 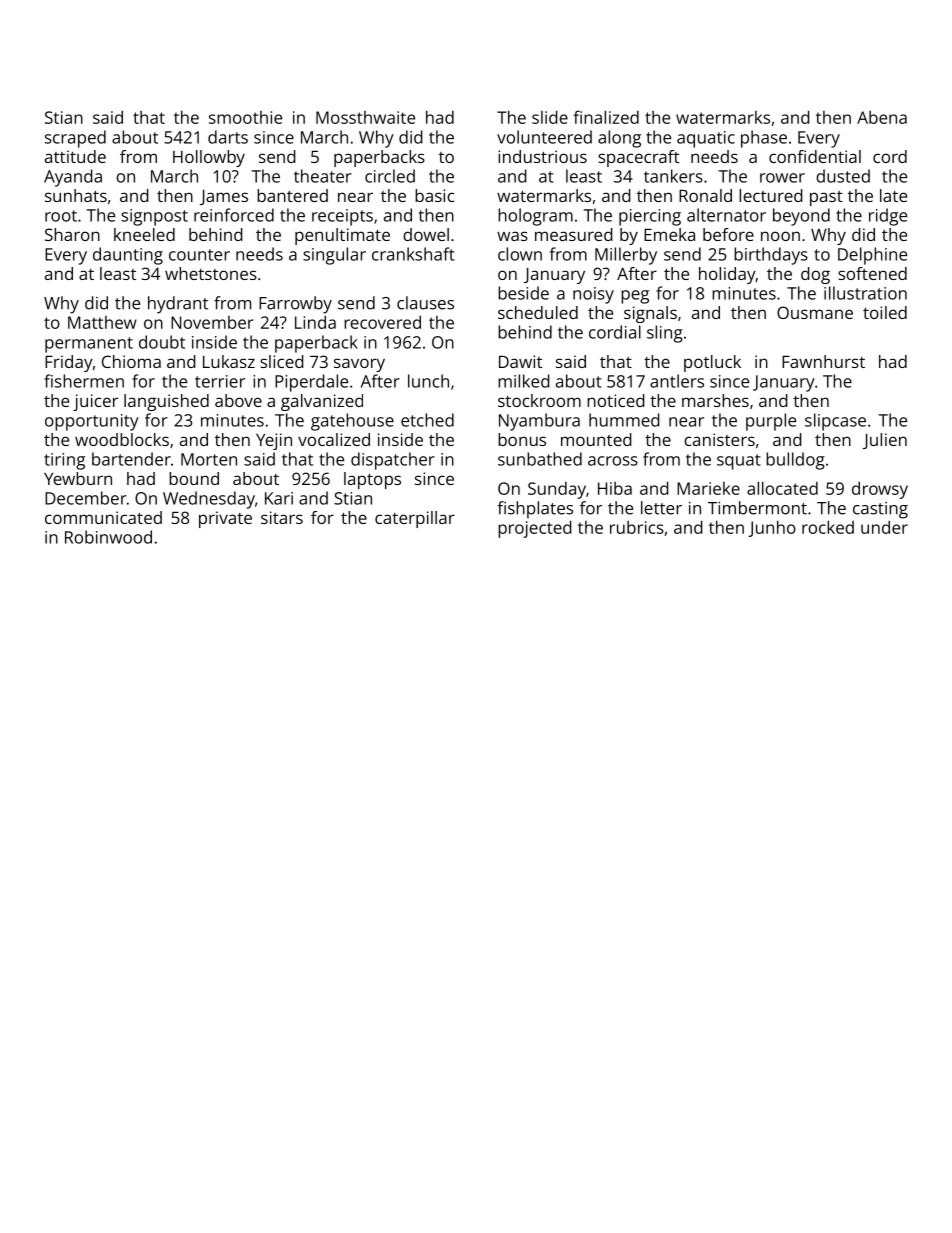 What do you see at coordinates (665, 334) in the screenshot?
I see `sling` at bounding box center [665, 334].
